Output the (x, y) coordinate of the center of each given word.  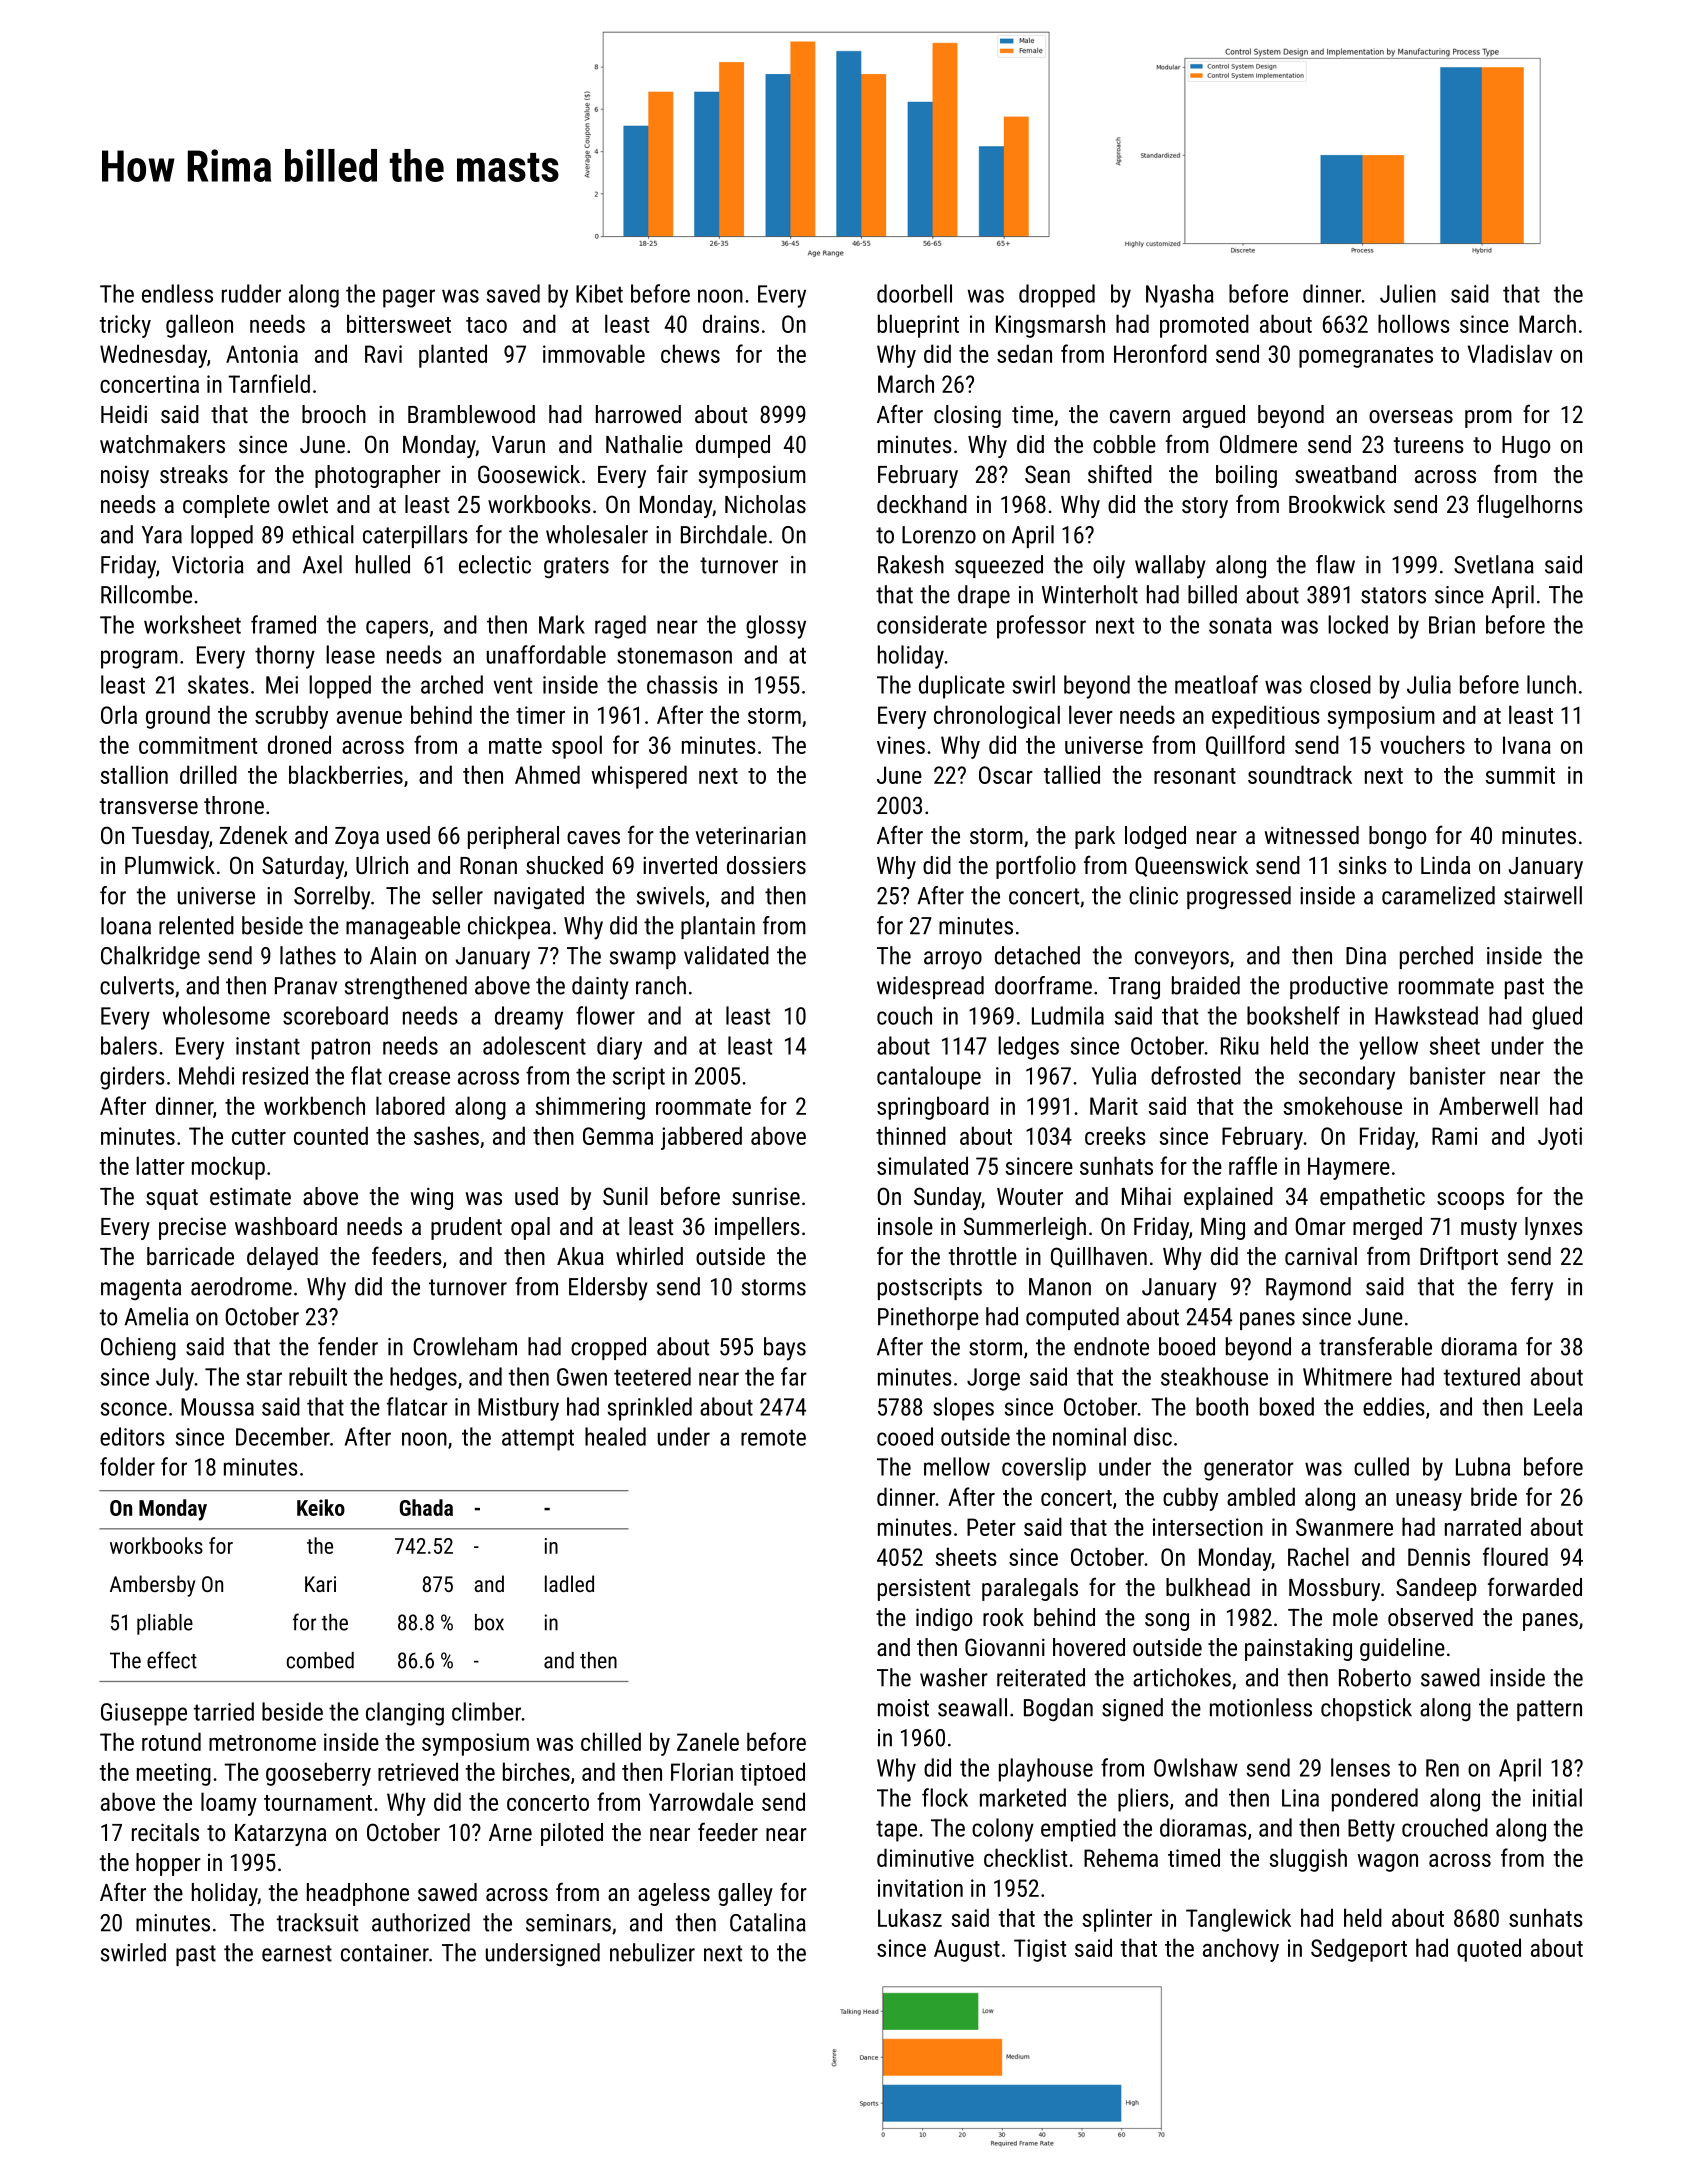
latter (160, 1165)
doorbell (914, 293)
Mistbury (518, 1409)
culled (1381, 1466)
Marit (1114, 1106)
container (385, 1953)
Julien (1408, 293)
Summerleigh (1025, 1228)
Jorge (993, 1379)
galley (745, 1894)
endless (177, 293)
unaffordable (546, 654)
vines (901, 745)
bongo (1397, 837)
